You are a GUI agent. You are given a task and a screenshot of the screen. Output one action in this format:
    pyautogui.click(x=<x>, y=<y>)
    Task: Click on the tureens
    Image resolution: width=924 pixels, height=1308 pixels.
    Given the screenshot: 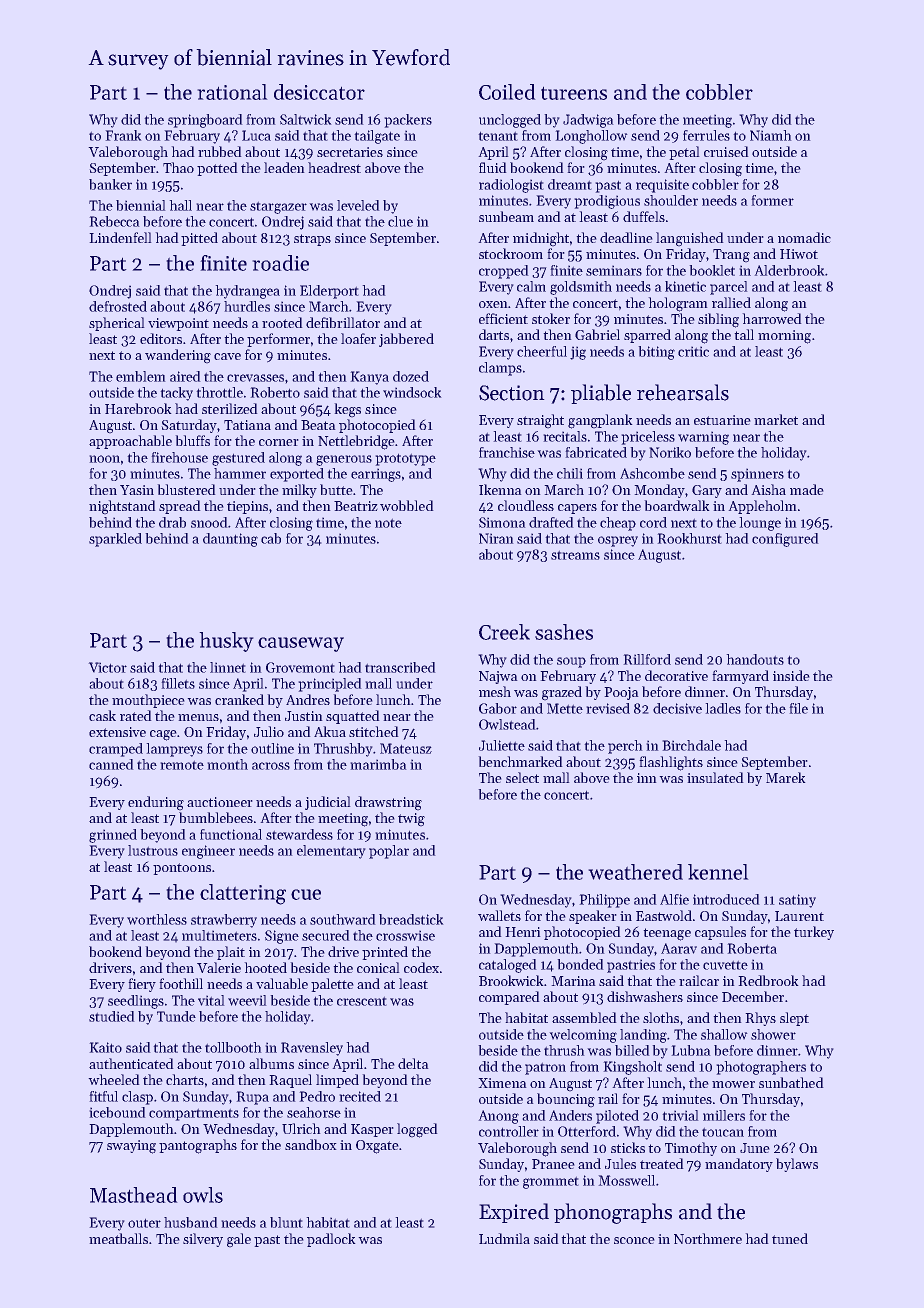 What is the action you would take?
    pyautogui.click(x=574, y=93)
